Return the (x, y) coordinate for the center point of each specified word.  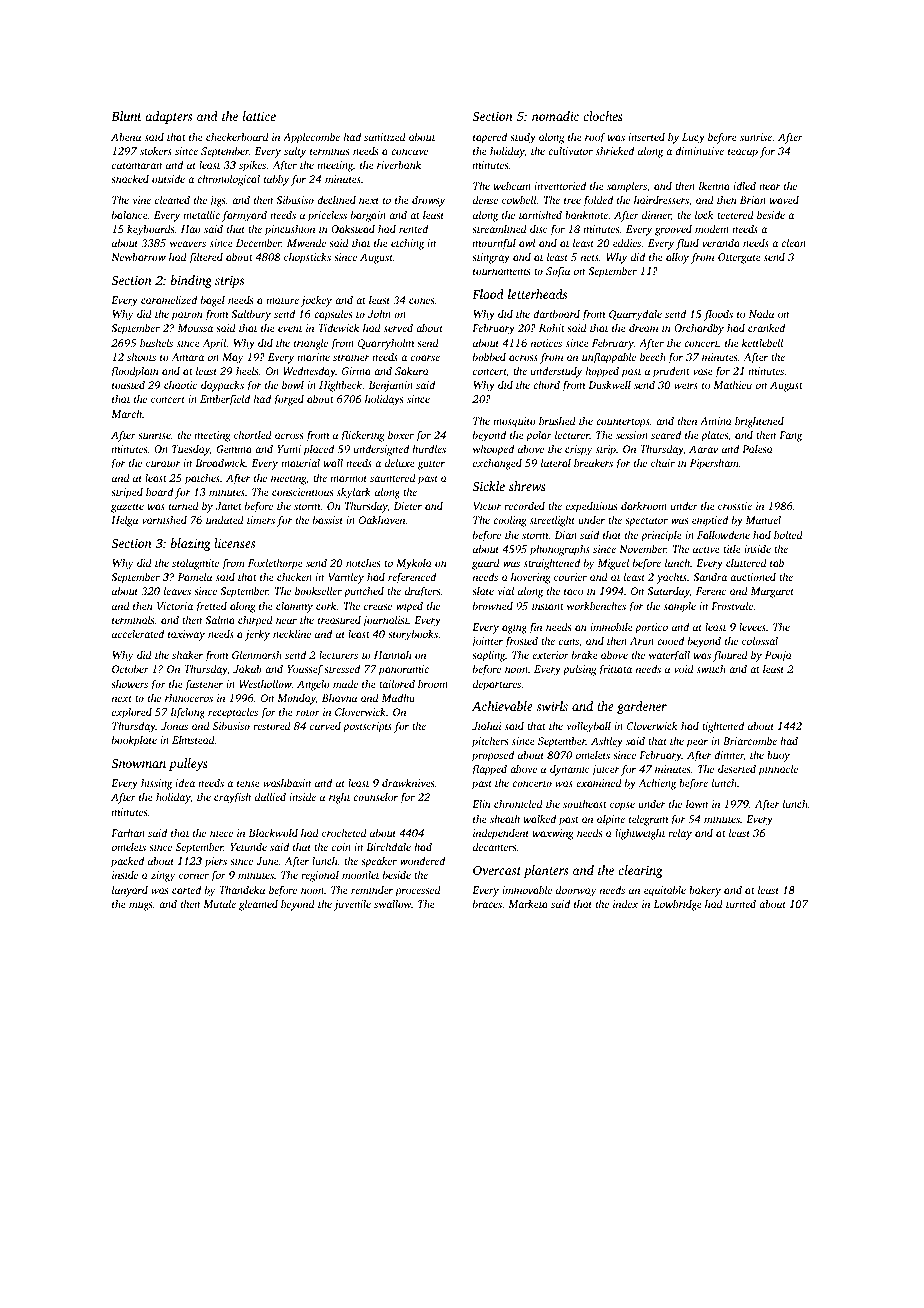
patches (202, 479)
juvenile (352, 905)
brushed (557, 421)
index (625, 904)
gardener (642, 707)
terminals (133, 620)
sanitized (385, 137)
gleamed (258, 905)
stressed (342, 669)
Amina (716, 421)
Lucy (693, 138)
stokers (156, 151)
